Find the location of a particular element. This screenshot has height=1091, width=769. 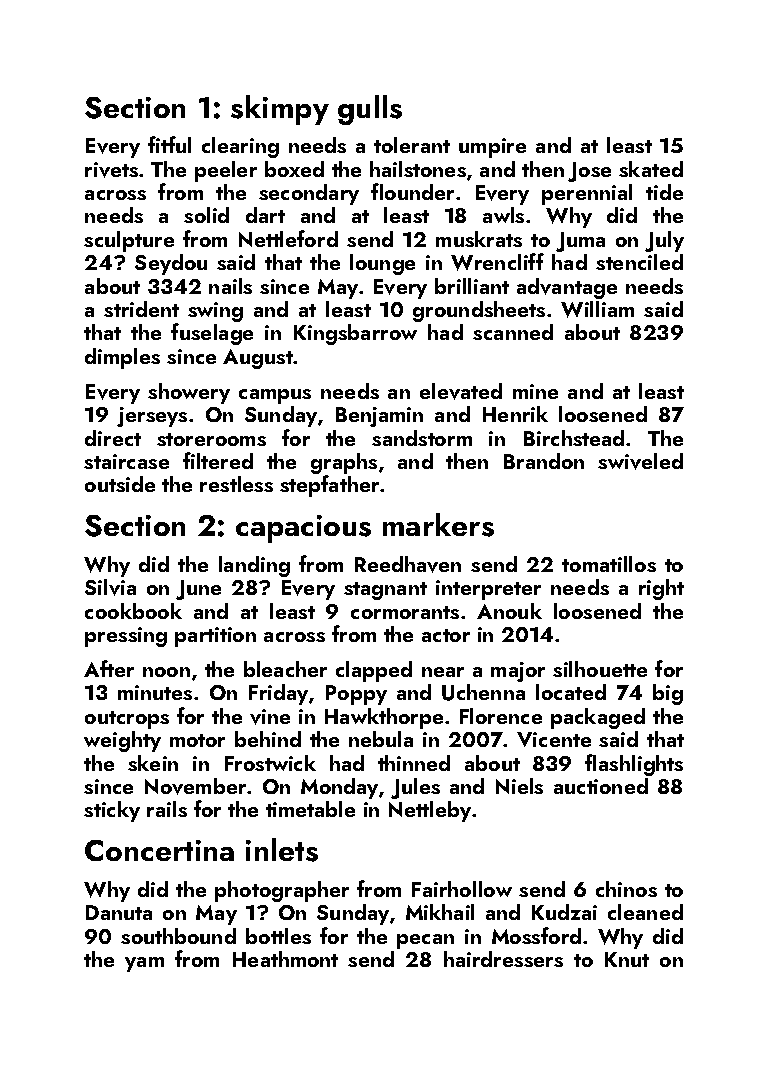

pecan is located at coordinates (425, 941).
